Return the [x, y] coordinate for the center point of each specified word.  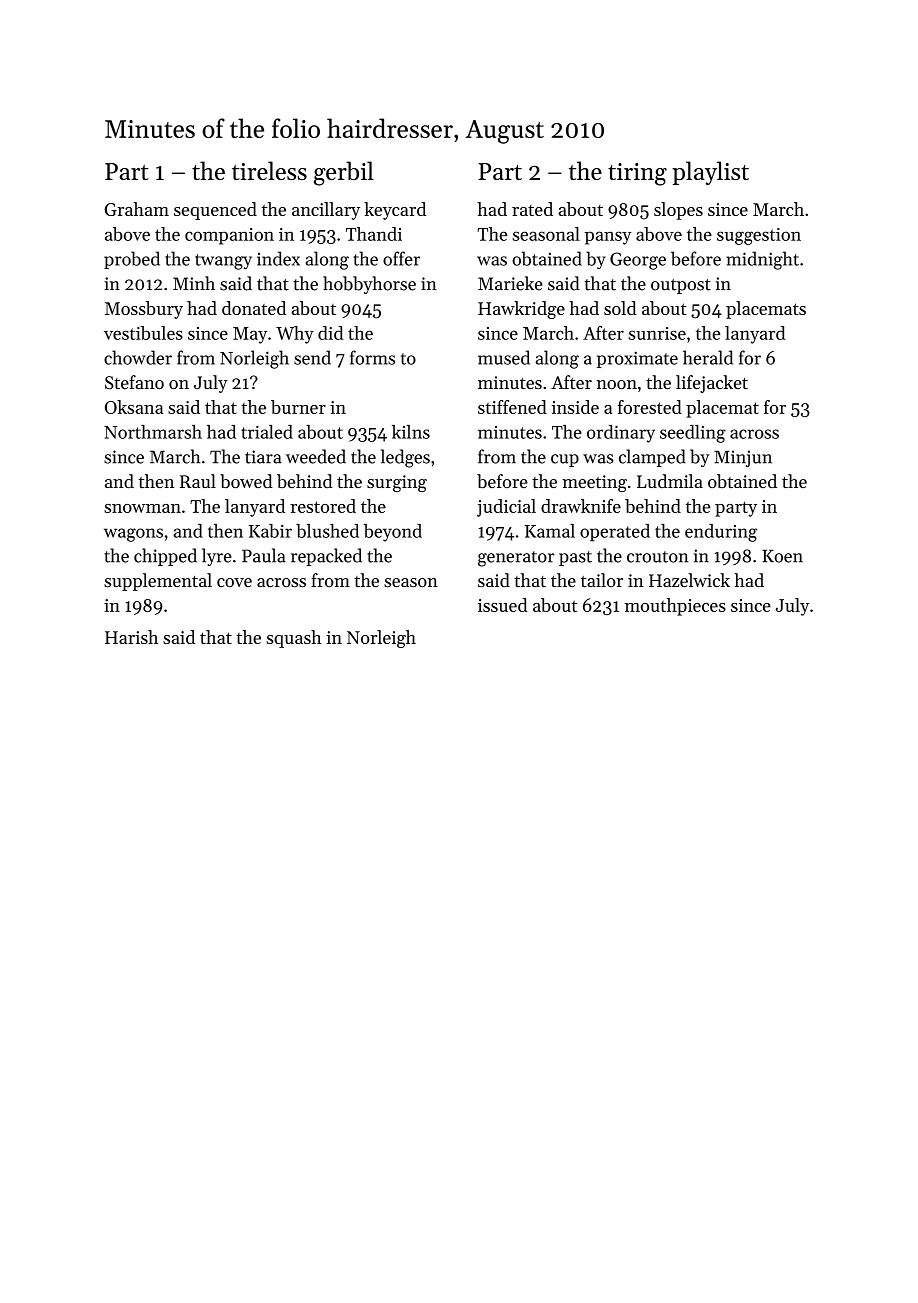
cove [234, 582]
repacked [326, 557]
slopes [678, 211]
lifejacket [712, 384]
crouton [657, 557]
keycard [395, 211]
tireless [269, 170]
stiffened [512, 407]
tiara [263, 457]
